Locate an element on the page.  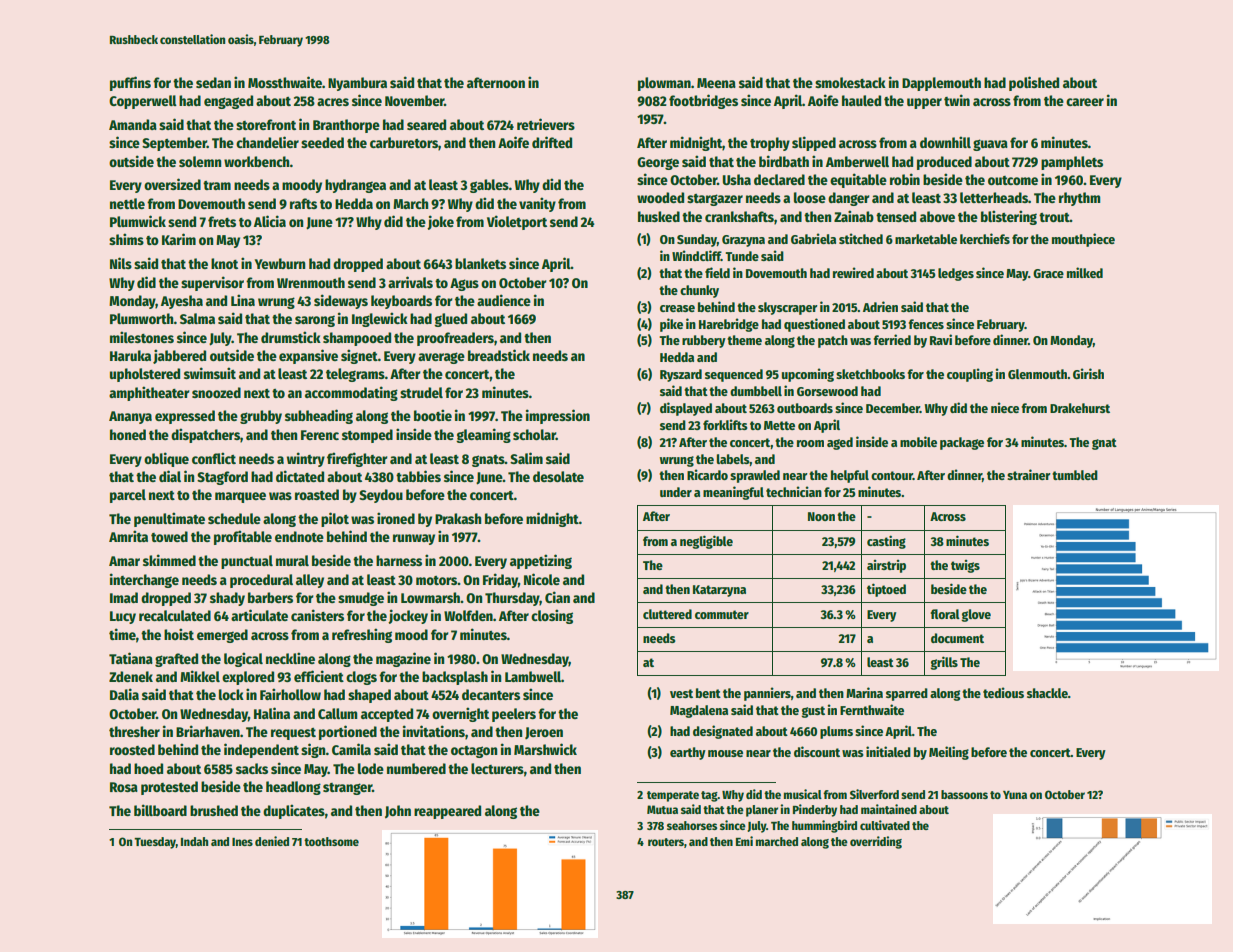
plowman is located at coordinates (664, 84).
